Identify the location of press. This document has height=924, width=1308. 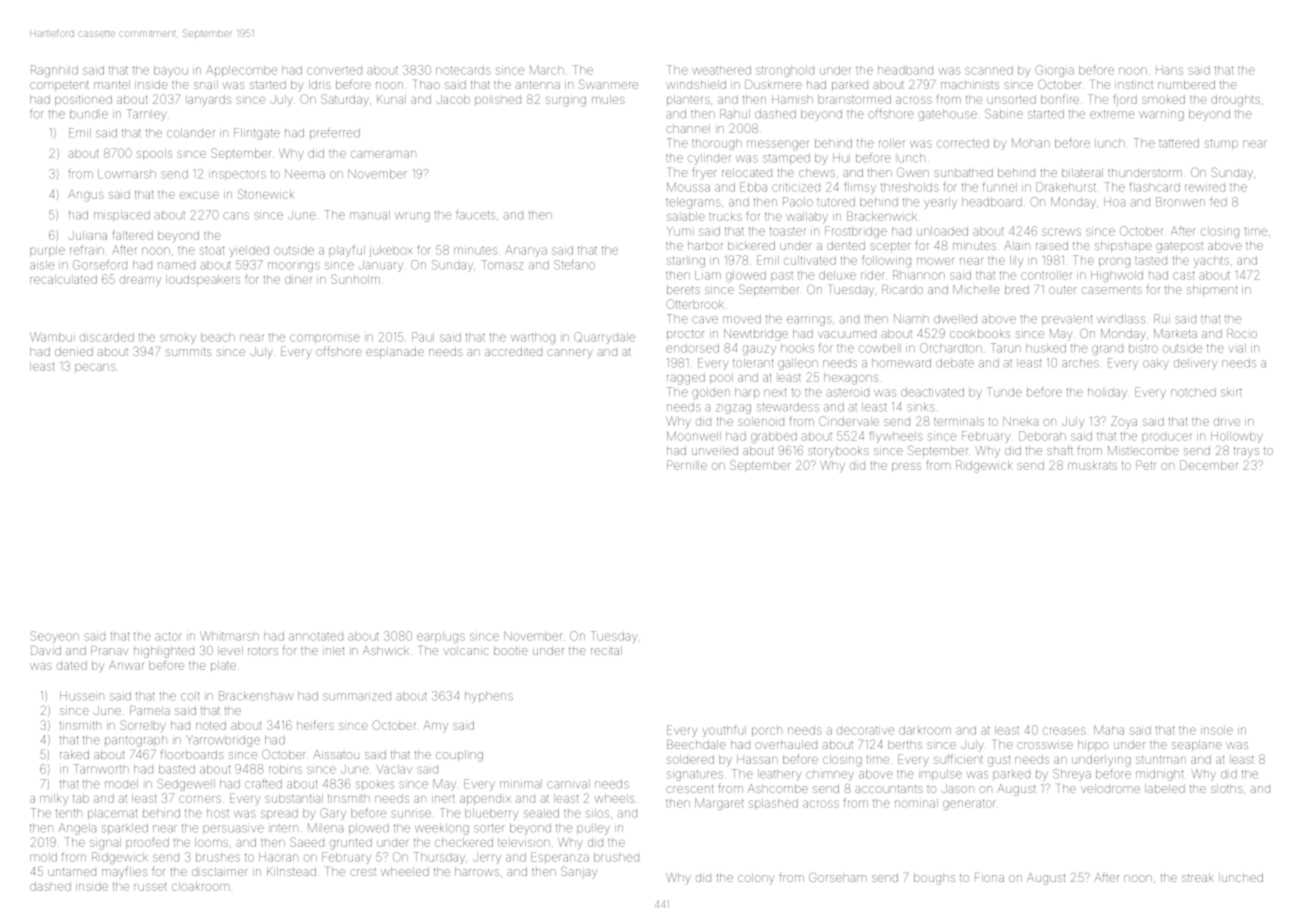
(906, 467).
